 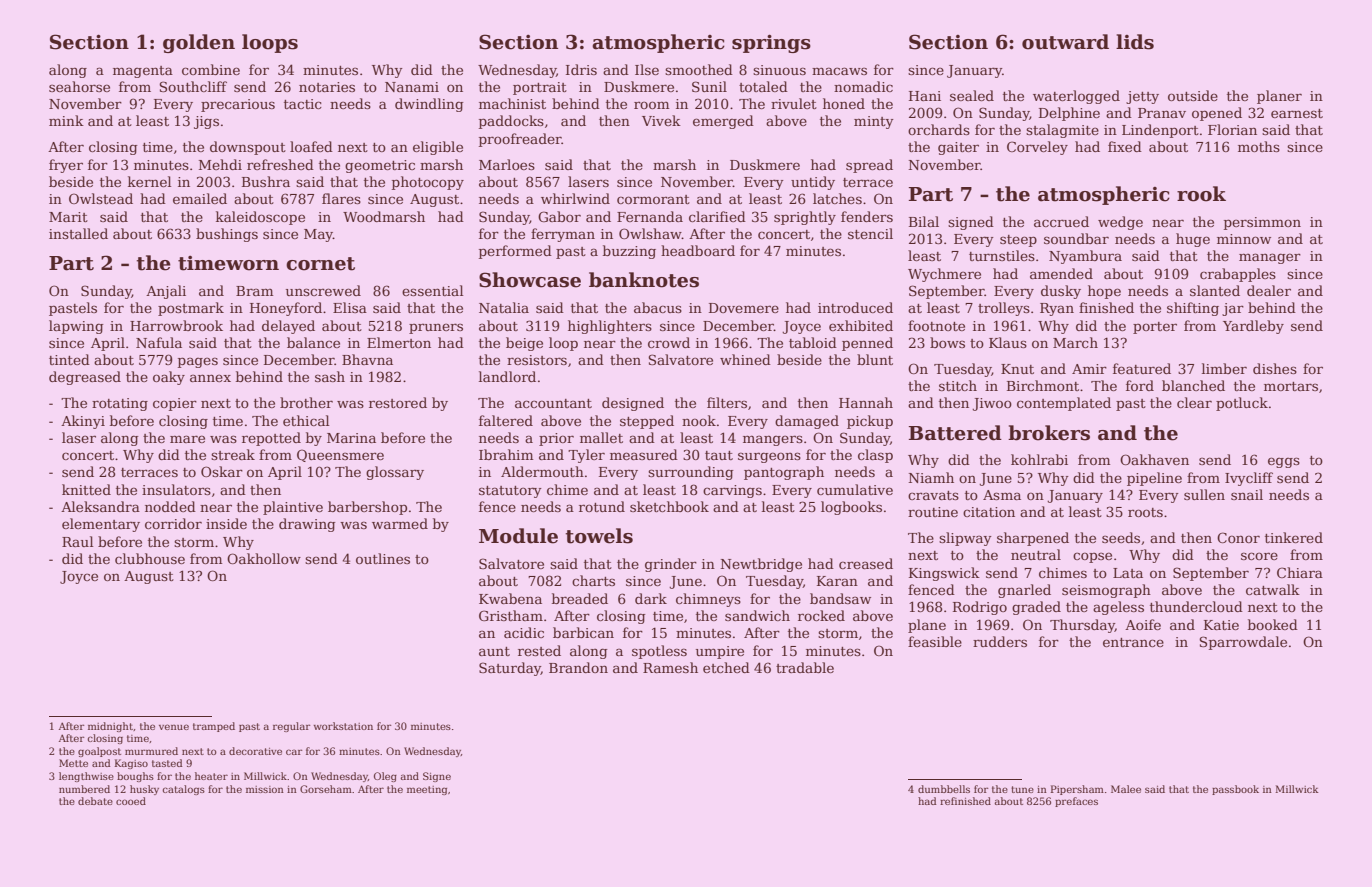 What do you see at coordinates (200, 198) in the page?
I see `emailed` at bounding box center [200, 198].
